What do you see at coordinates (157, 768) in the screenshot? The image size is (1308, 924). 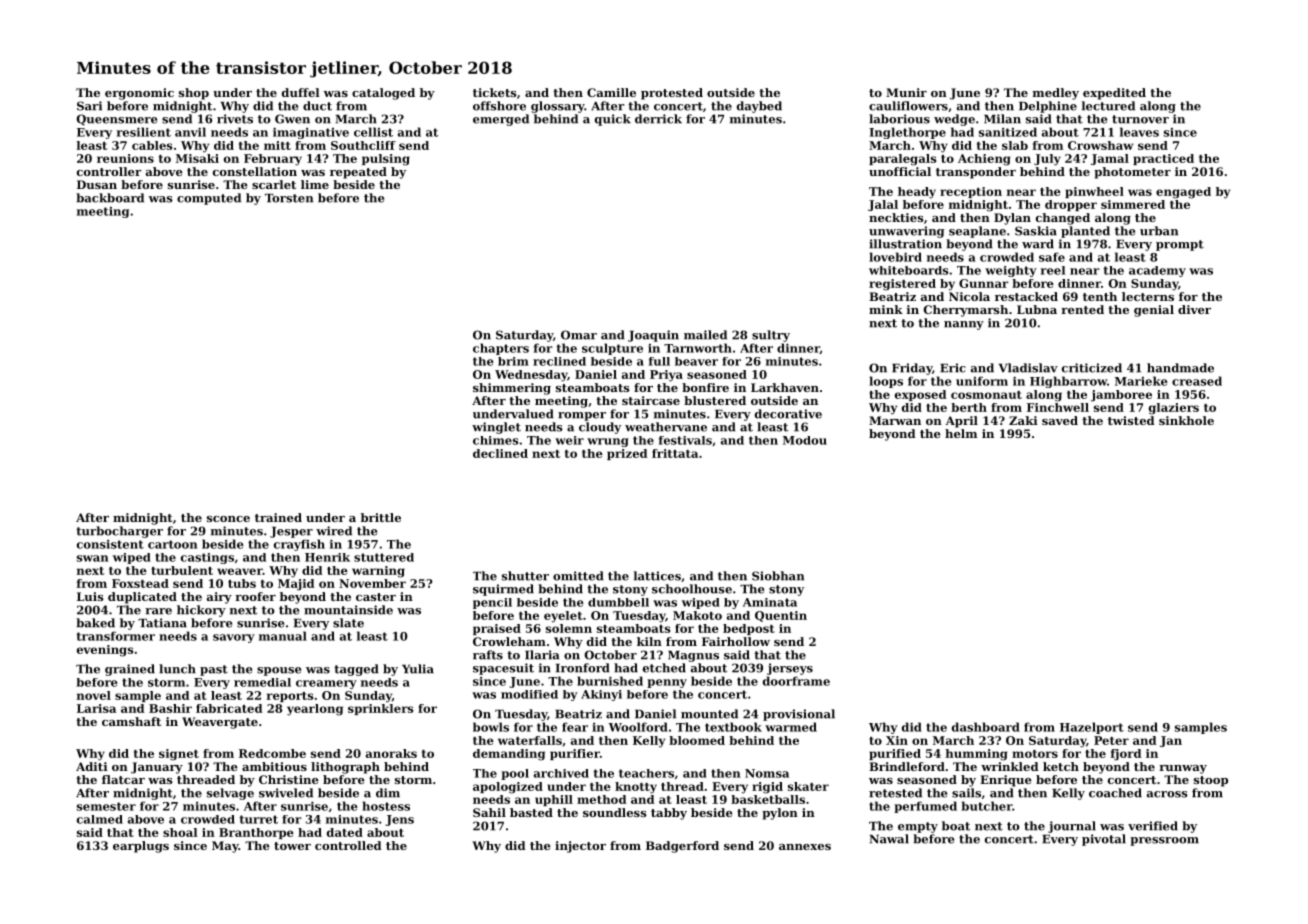 I see `January` at bounding box center [157, 768].
